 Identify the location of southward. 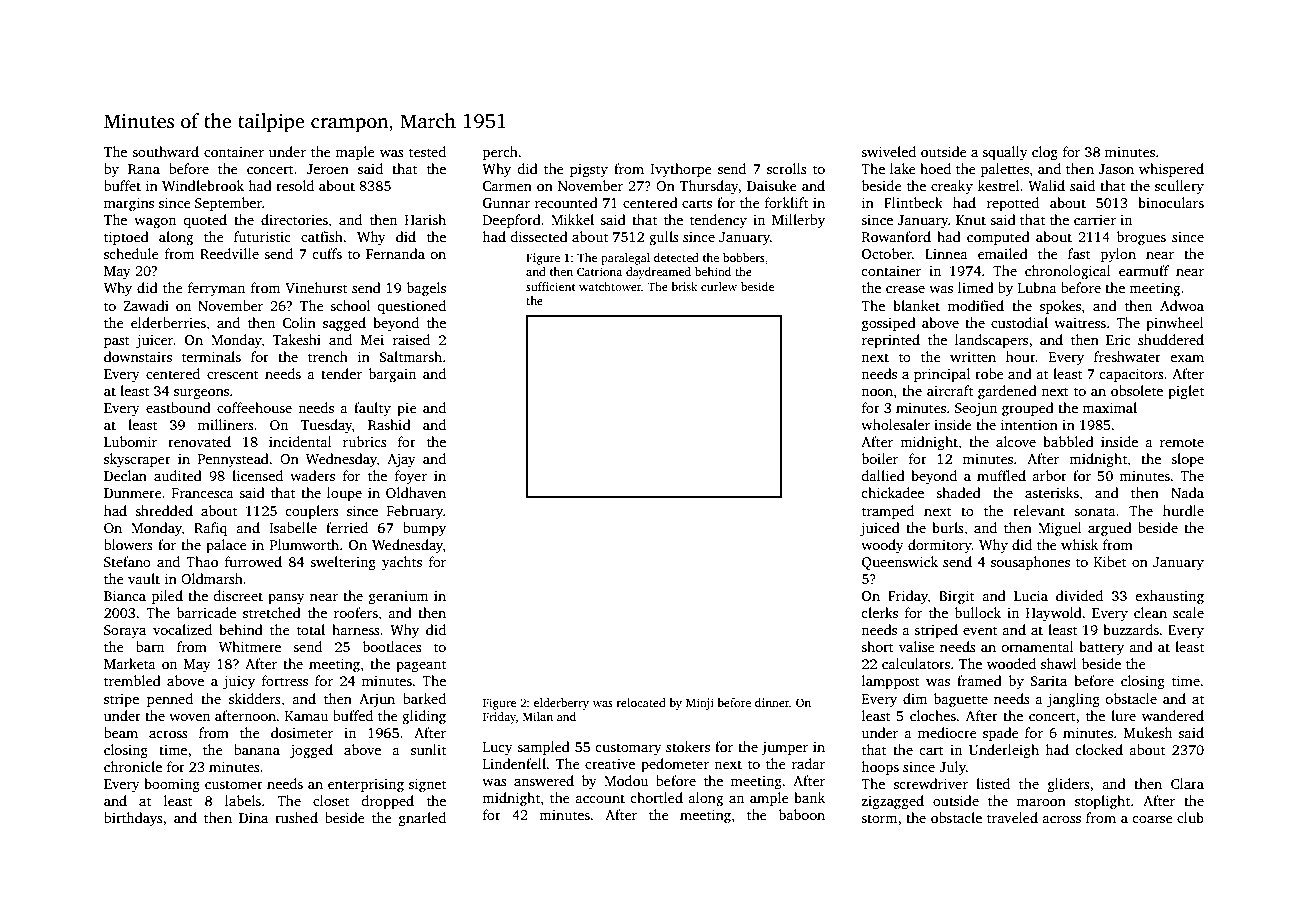
(165, 151).
